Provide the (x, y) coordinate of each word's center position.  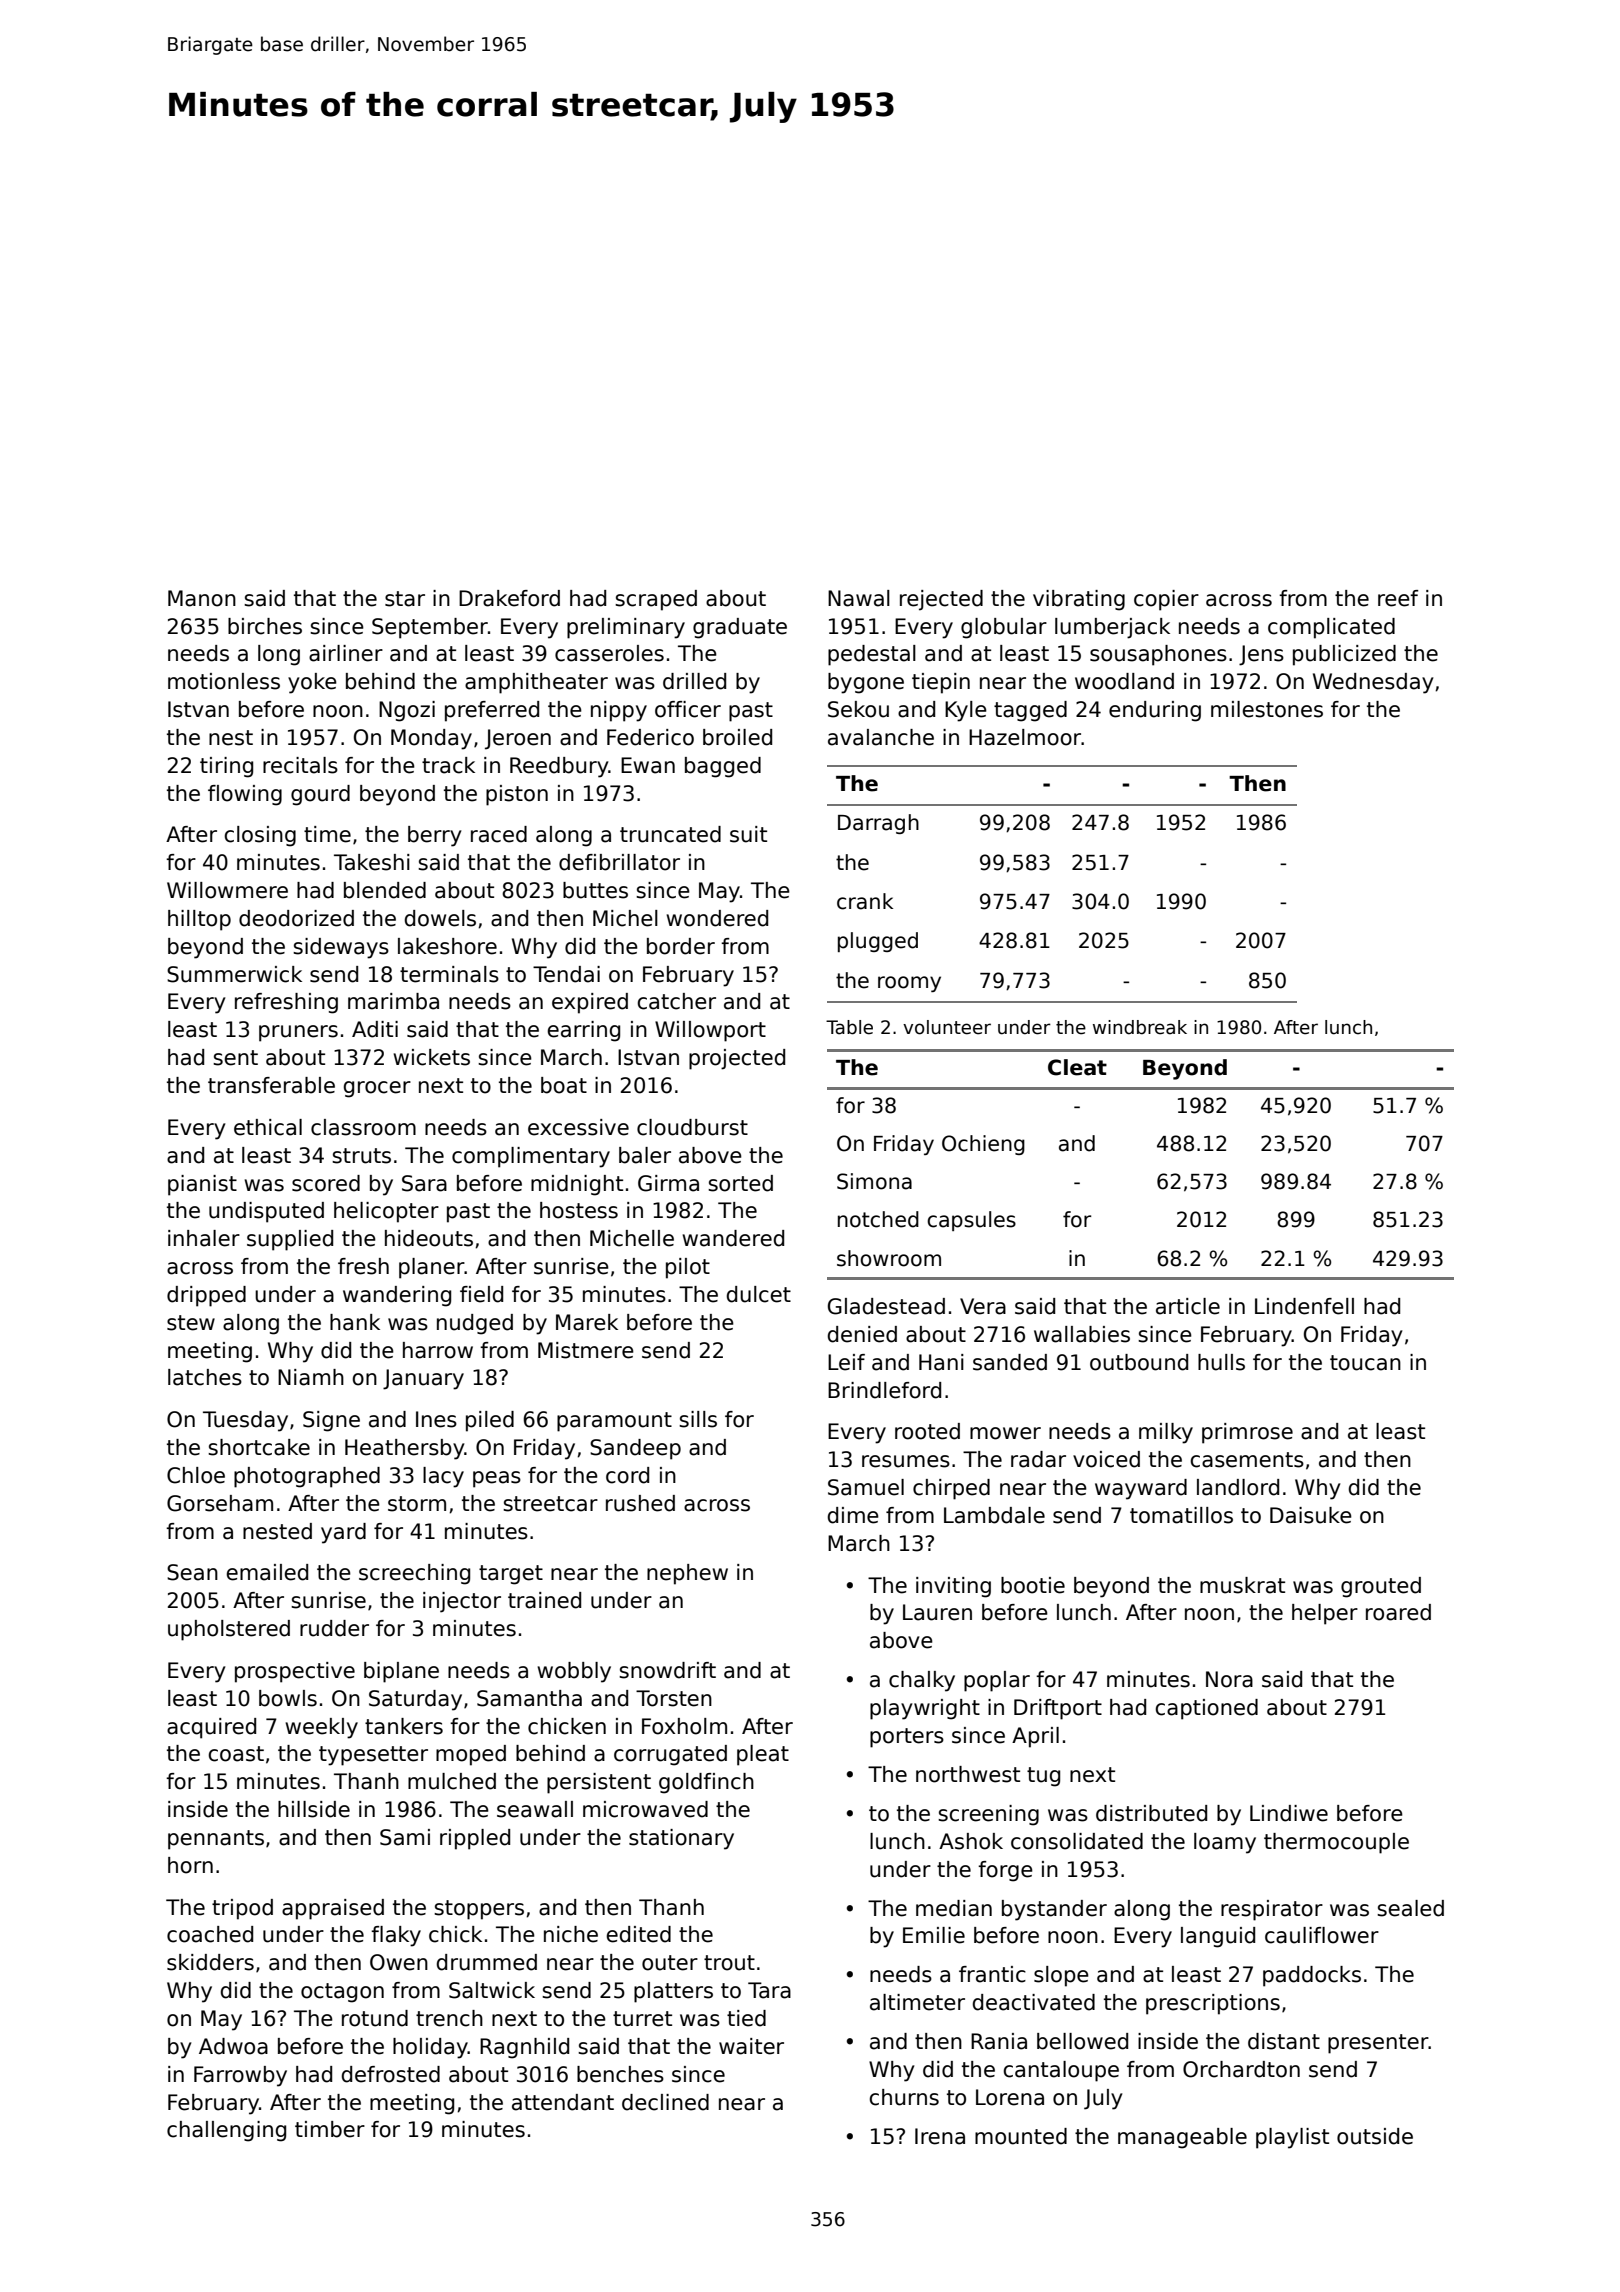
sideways (341, 948)
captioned (1206, 1709)
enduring (1155, 711)
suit (748, 834)
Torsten (674, 1698)
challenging (226, 2131)
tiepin (941, 683)
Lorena (1010, 2097)
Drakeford (509, 598)
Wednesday (1373, 683)
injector (462, 1602)
